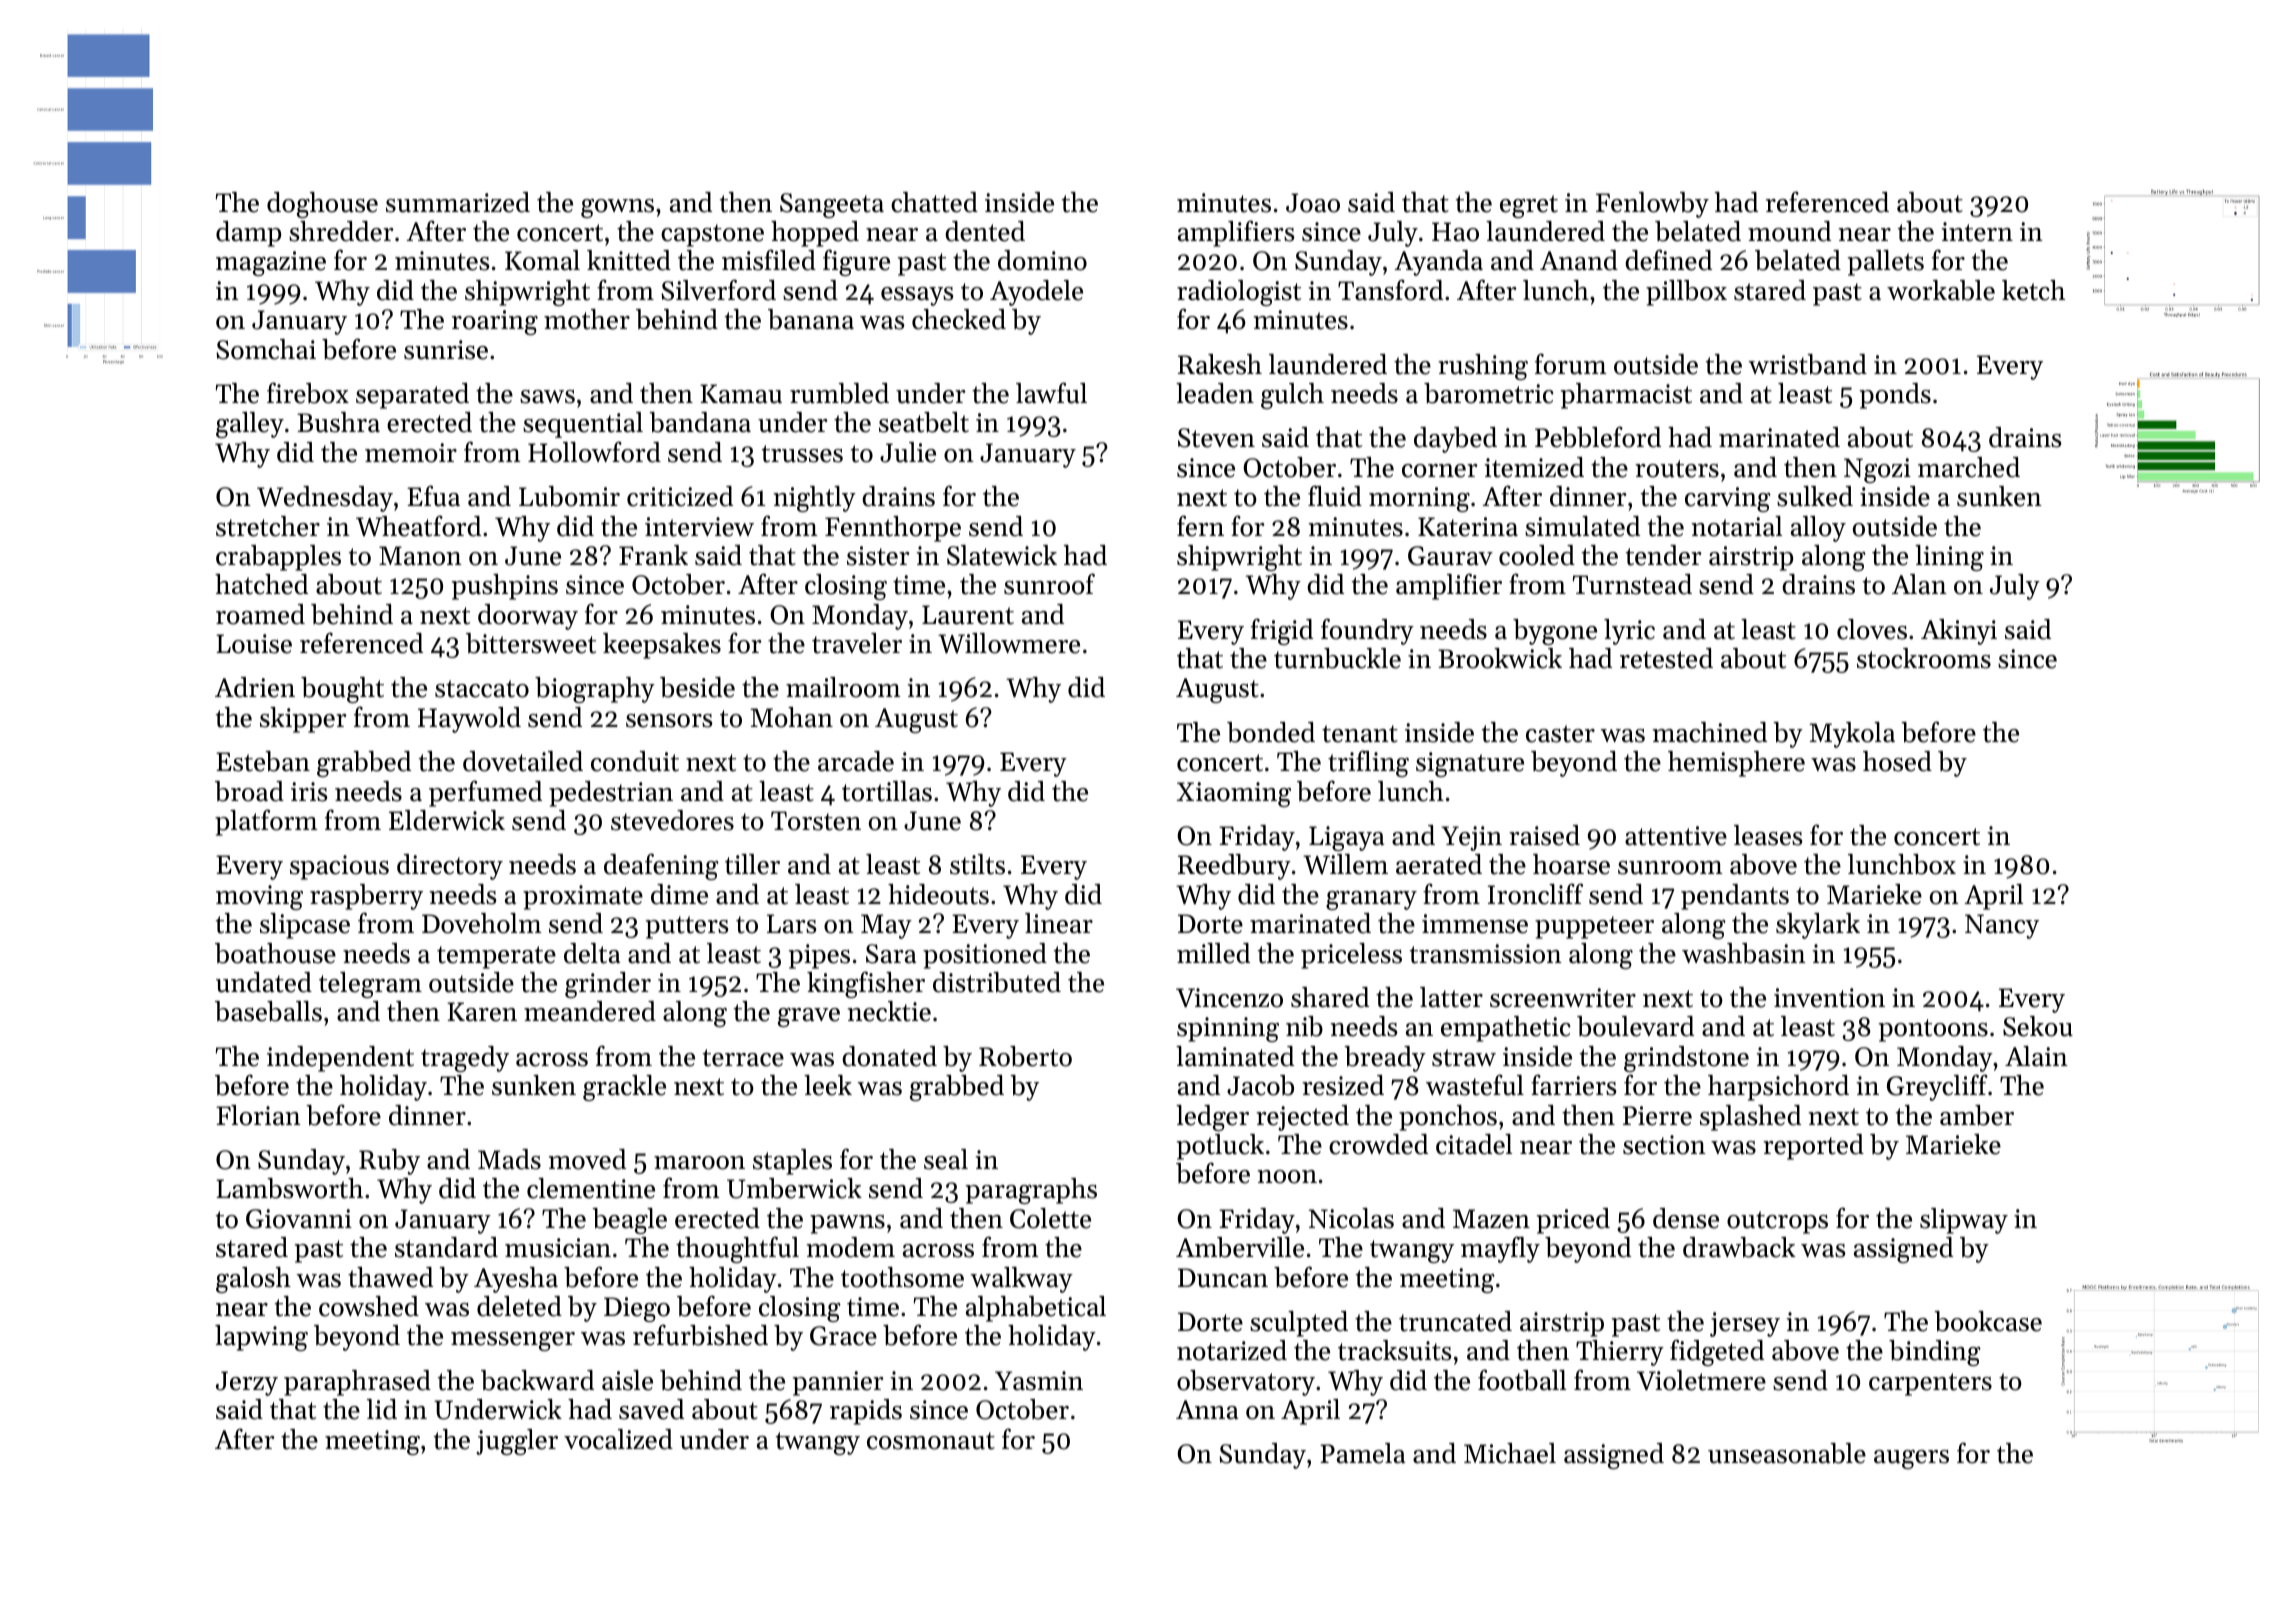 This page has width=2292, height=1620. Describe the element at coordinates (299, 1219) in the page. I see `Giovanni` at that location.
